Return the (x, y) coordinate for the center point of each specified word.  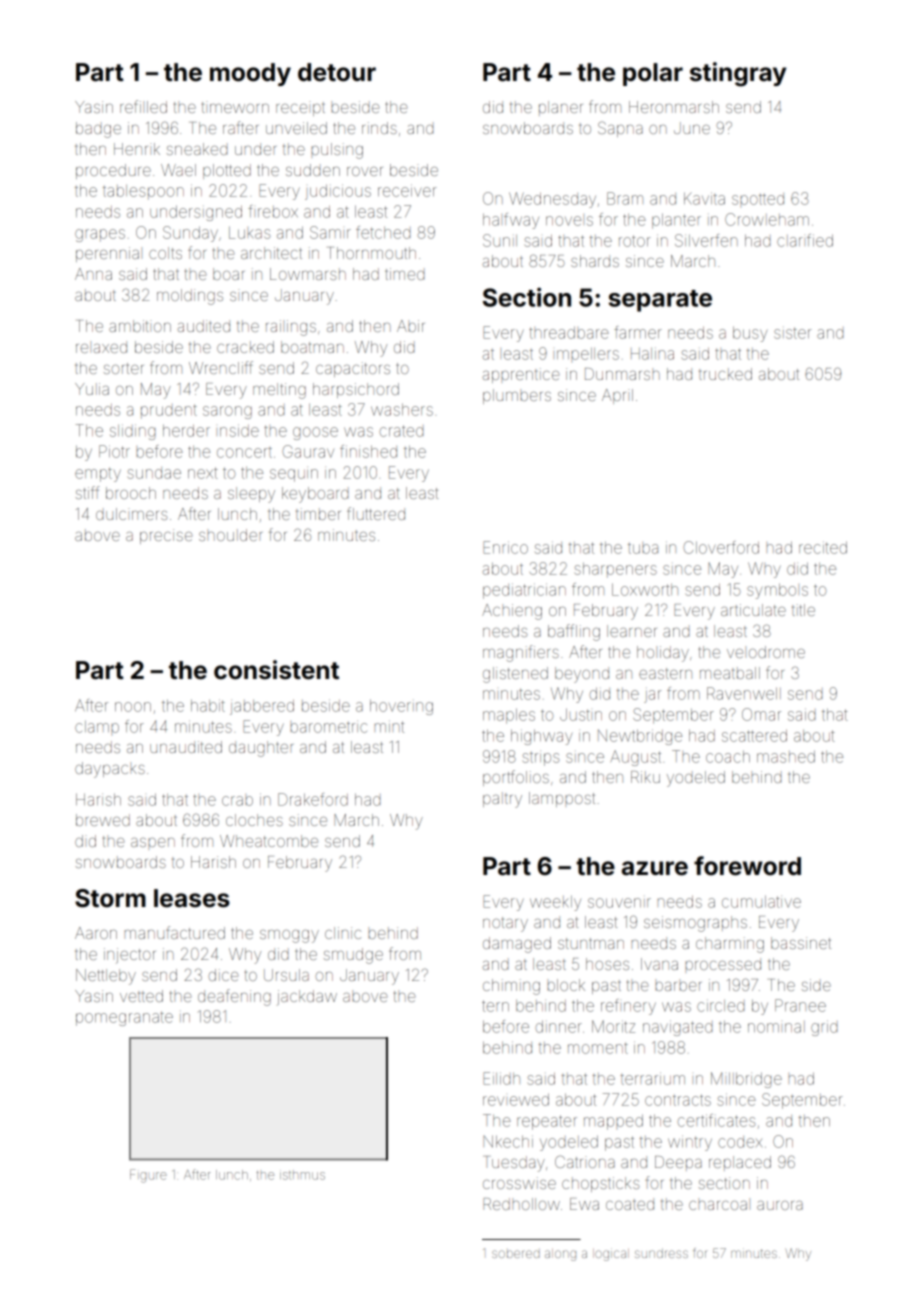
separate (660, 301)
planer (561, 108)
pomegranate (124, 1018)
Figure (148, 1176)
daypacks (110, 770)
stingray (738, 74)
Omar (761, 714)
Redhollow (521, 1204)
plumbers (517, 396)
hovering (401, 707)
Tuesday (514, 1164)
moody (250, 74)
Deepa (678, 1163)
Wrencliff (221, 367)
